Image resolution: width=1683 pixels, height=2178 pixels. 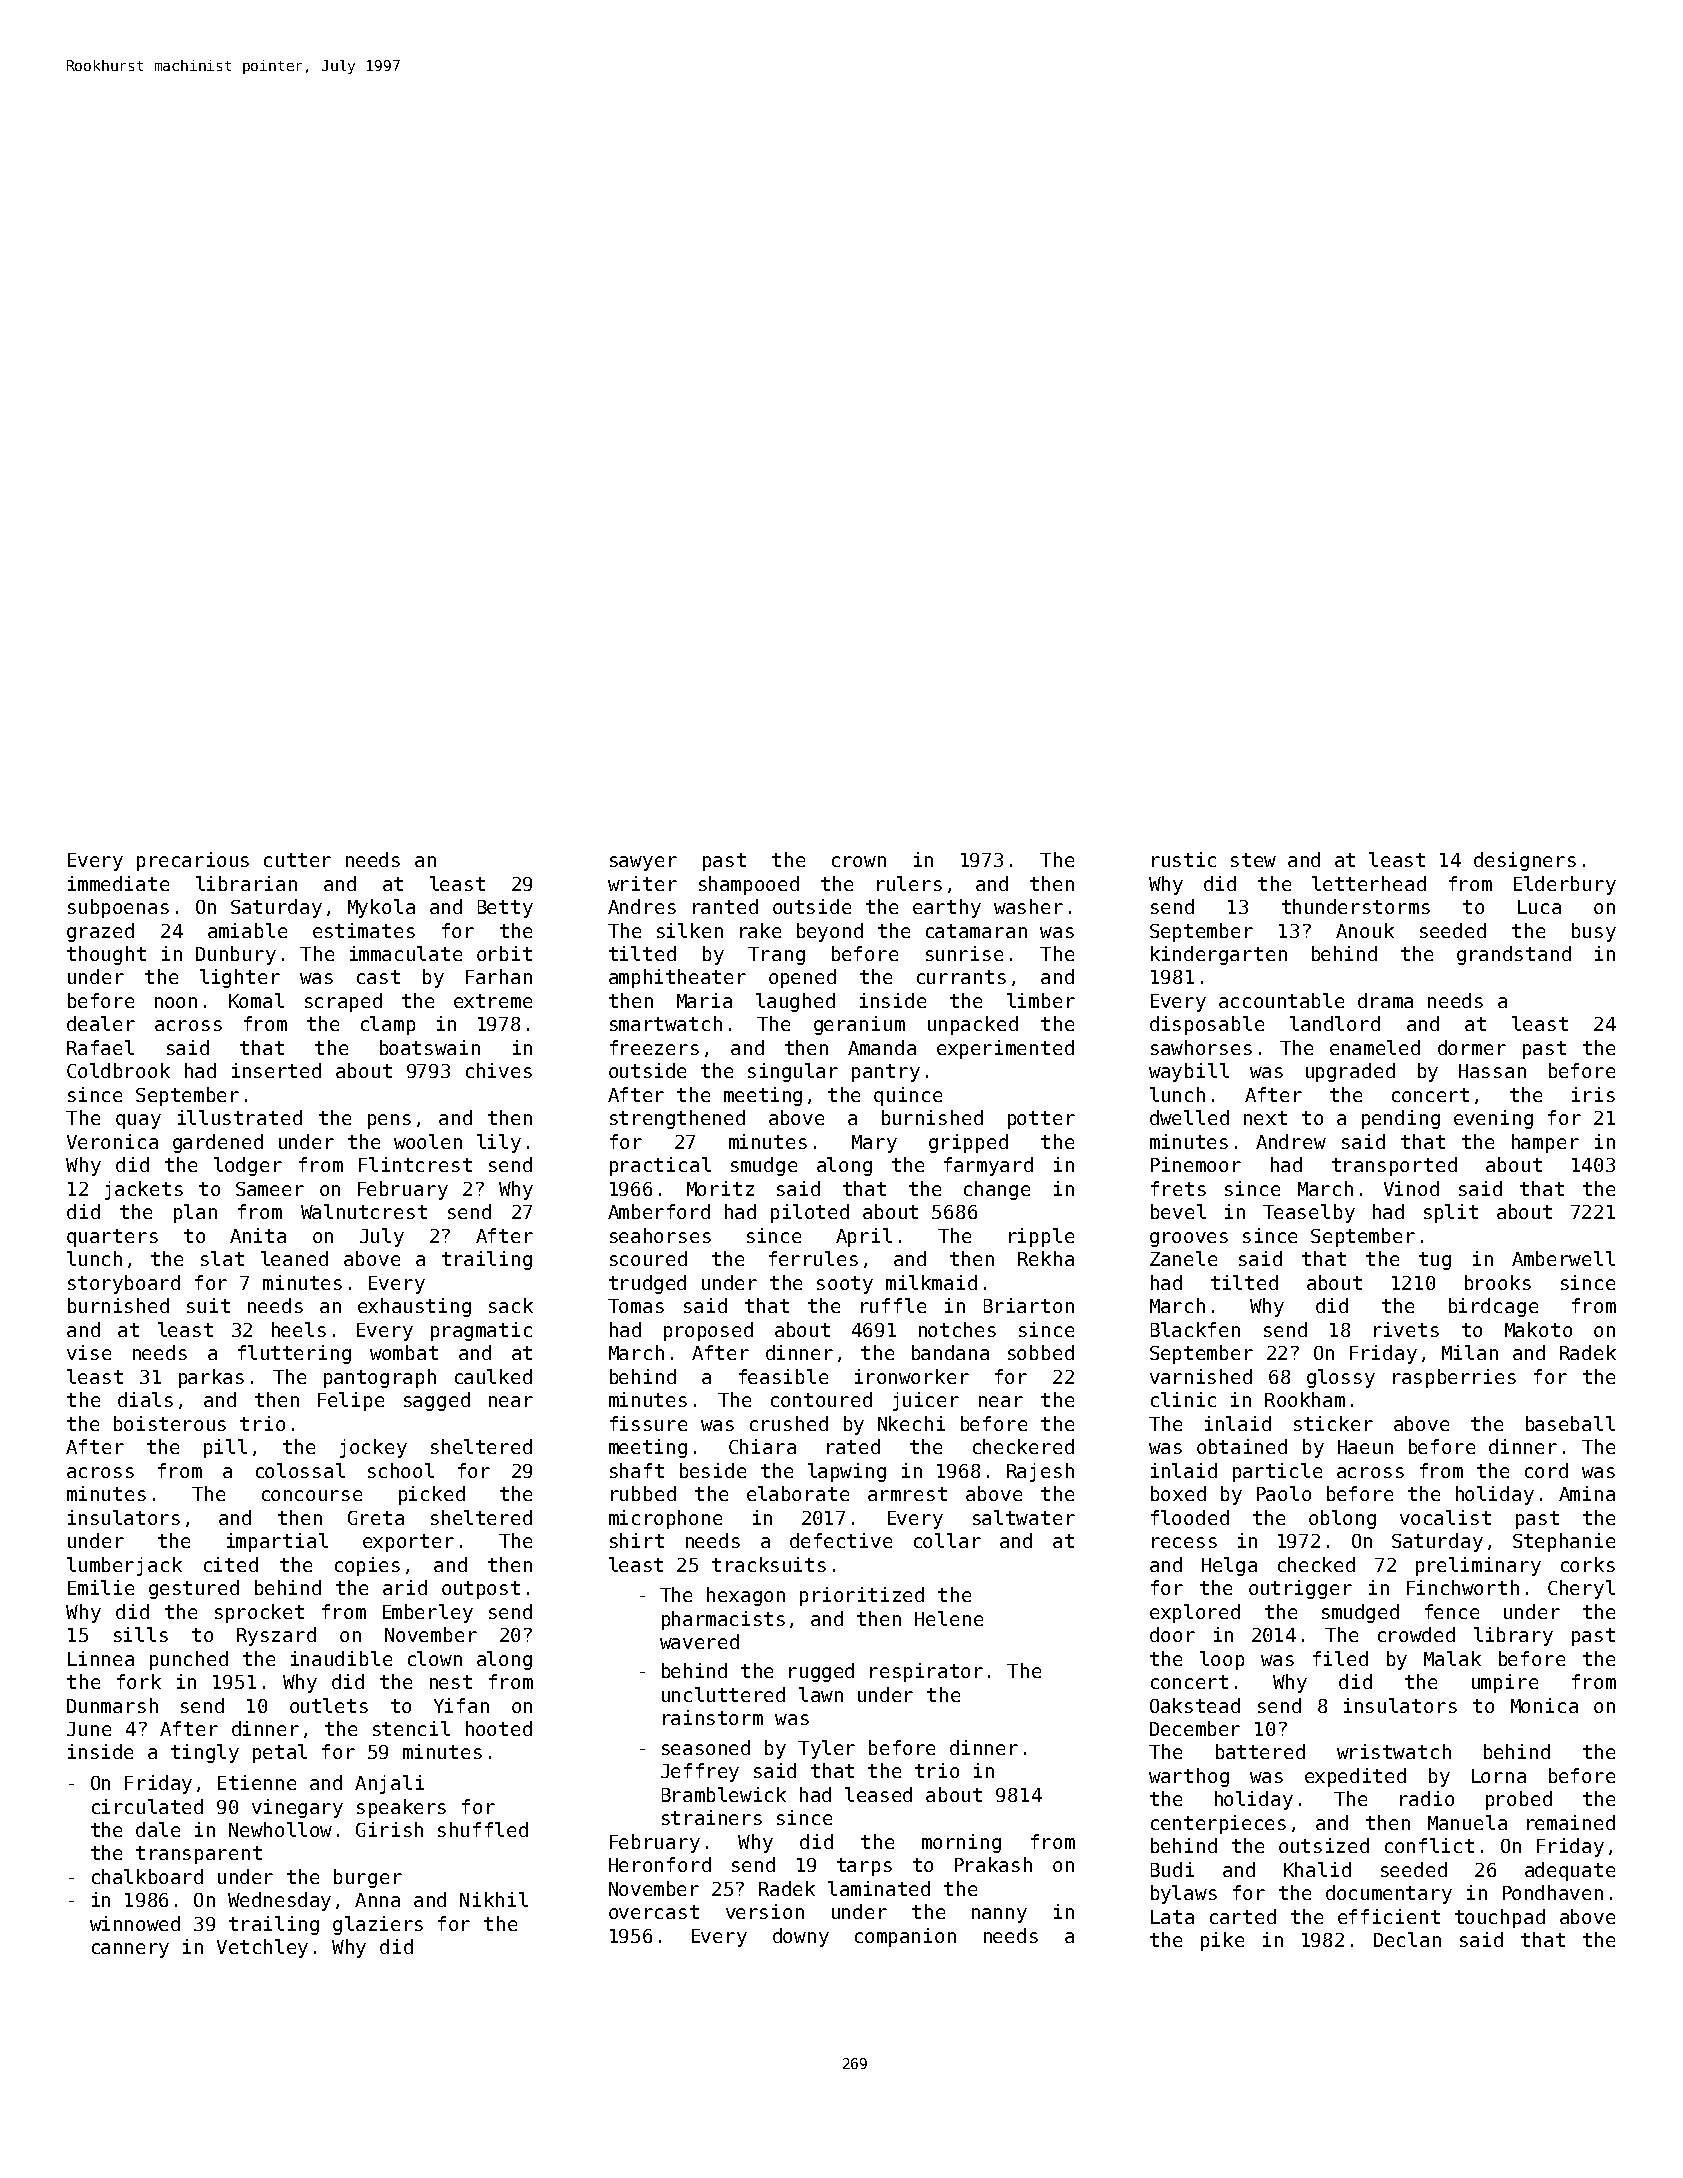 I want to click on touchpad, so click(x=1500, y=1918).
